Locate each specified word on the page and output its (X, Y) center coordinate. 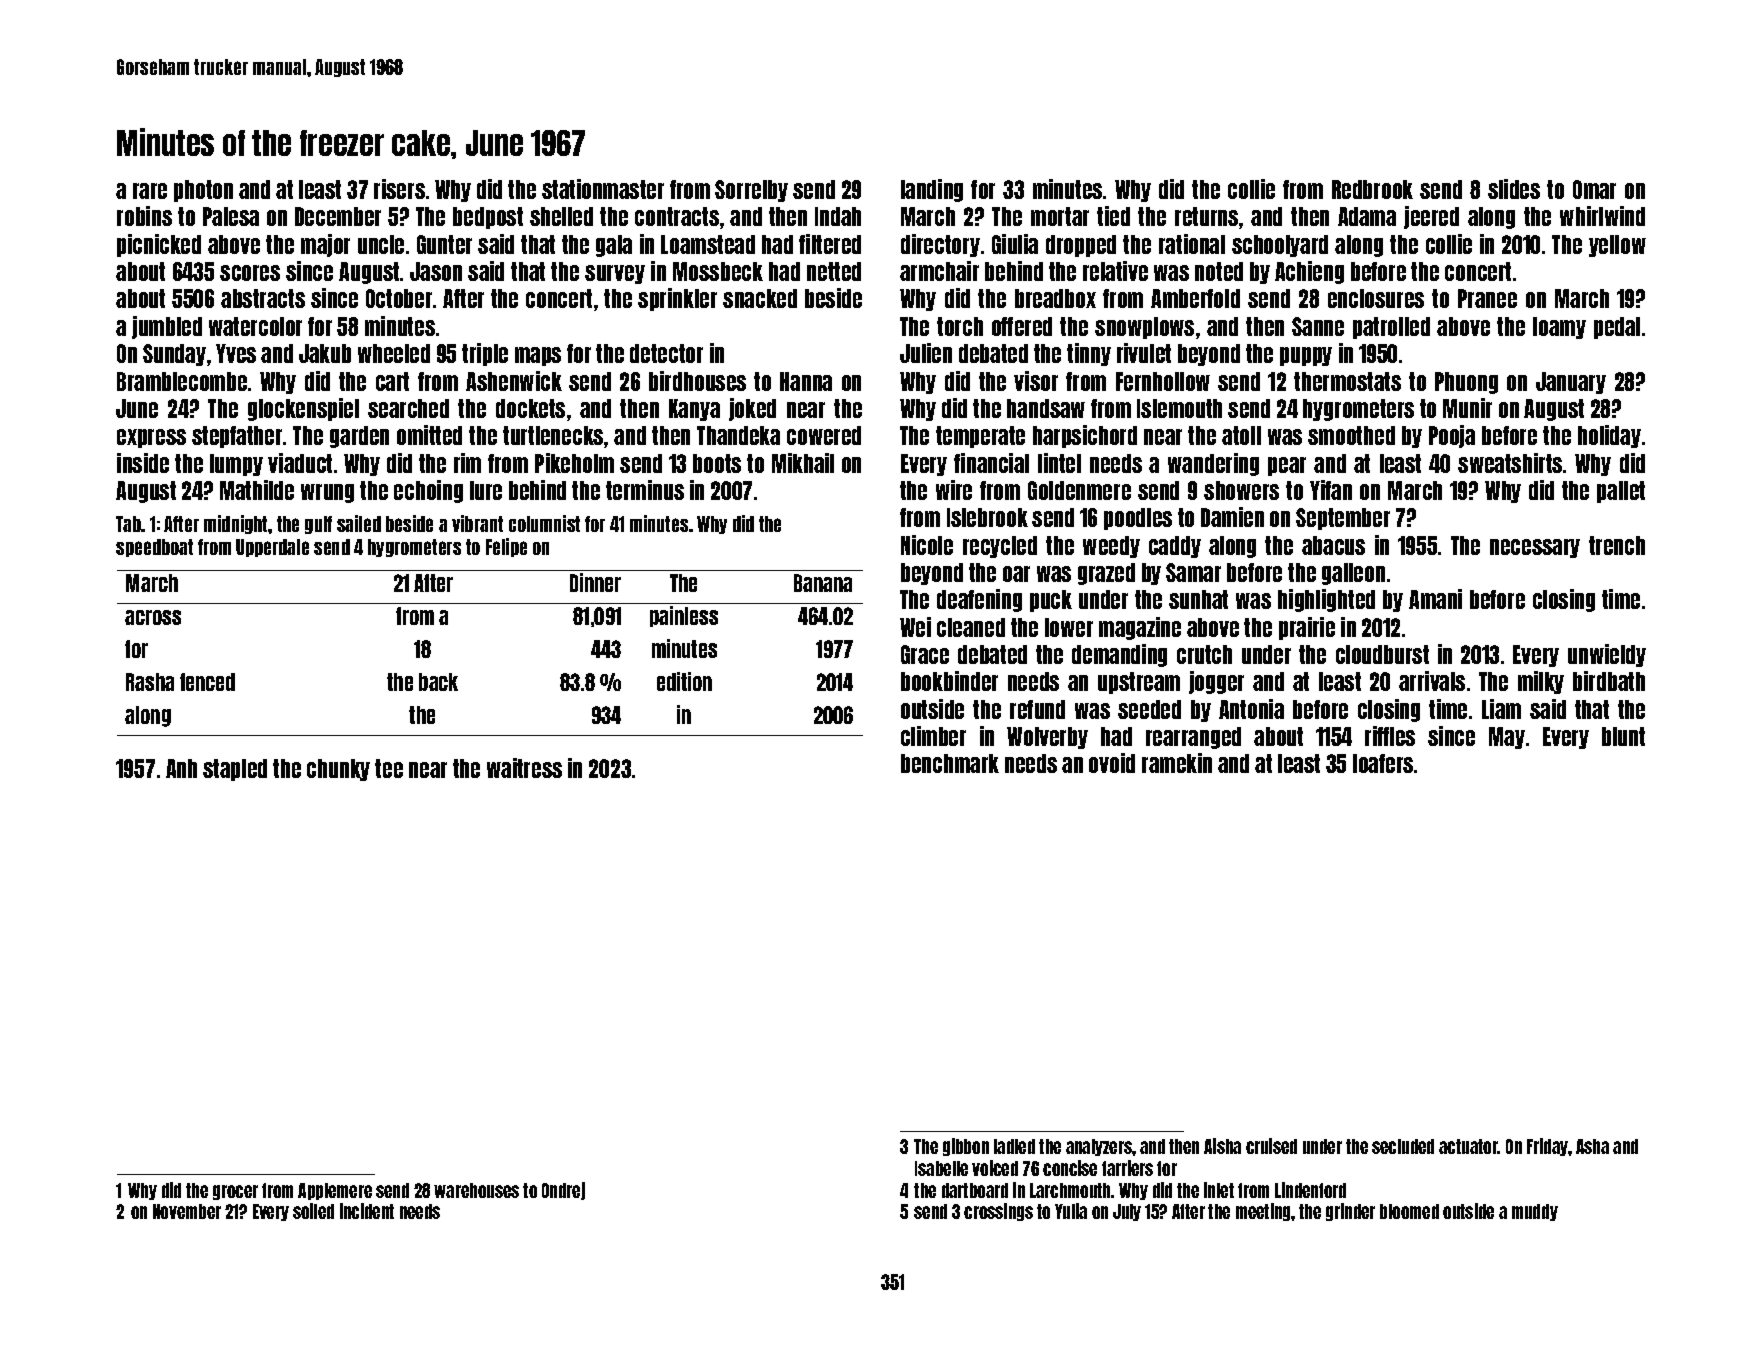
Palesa (231, 216)
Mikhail (803, 463)
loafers (1383, 763)
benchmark (950, 763)
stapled (235, 770)
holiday (1609, 436)
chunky (338, 770)
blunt (1623, 736)
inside (143, 463)
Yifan (1331, 490)
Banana (823, 583)
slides (1514, 189)
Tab (129, 524)
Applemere (335, 1191)
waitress (524, 768)
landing (932, 190)
